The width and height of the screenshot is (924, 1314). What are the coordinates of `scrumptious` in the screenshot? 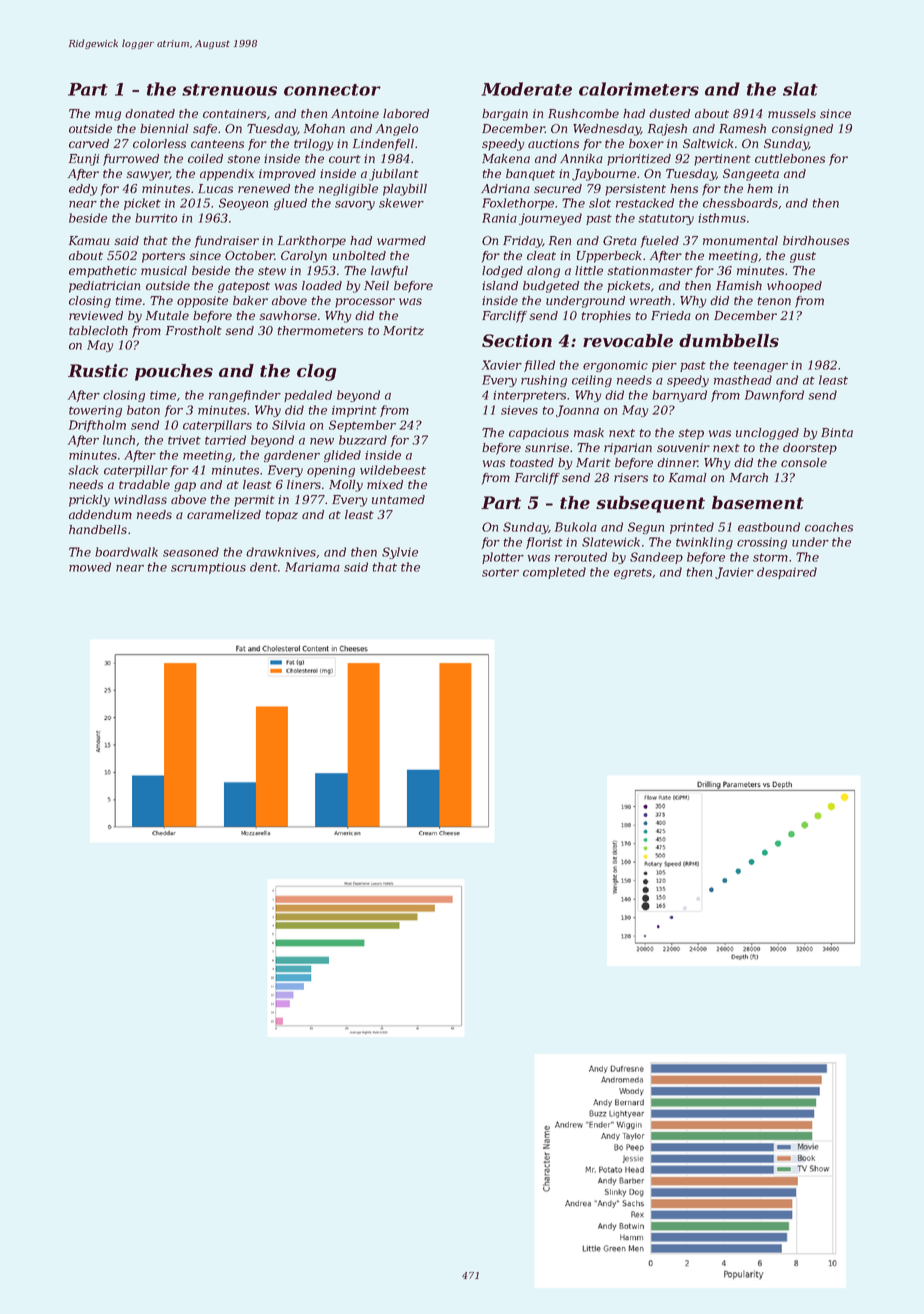 It's located at (208, 568).
